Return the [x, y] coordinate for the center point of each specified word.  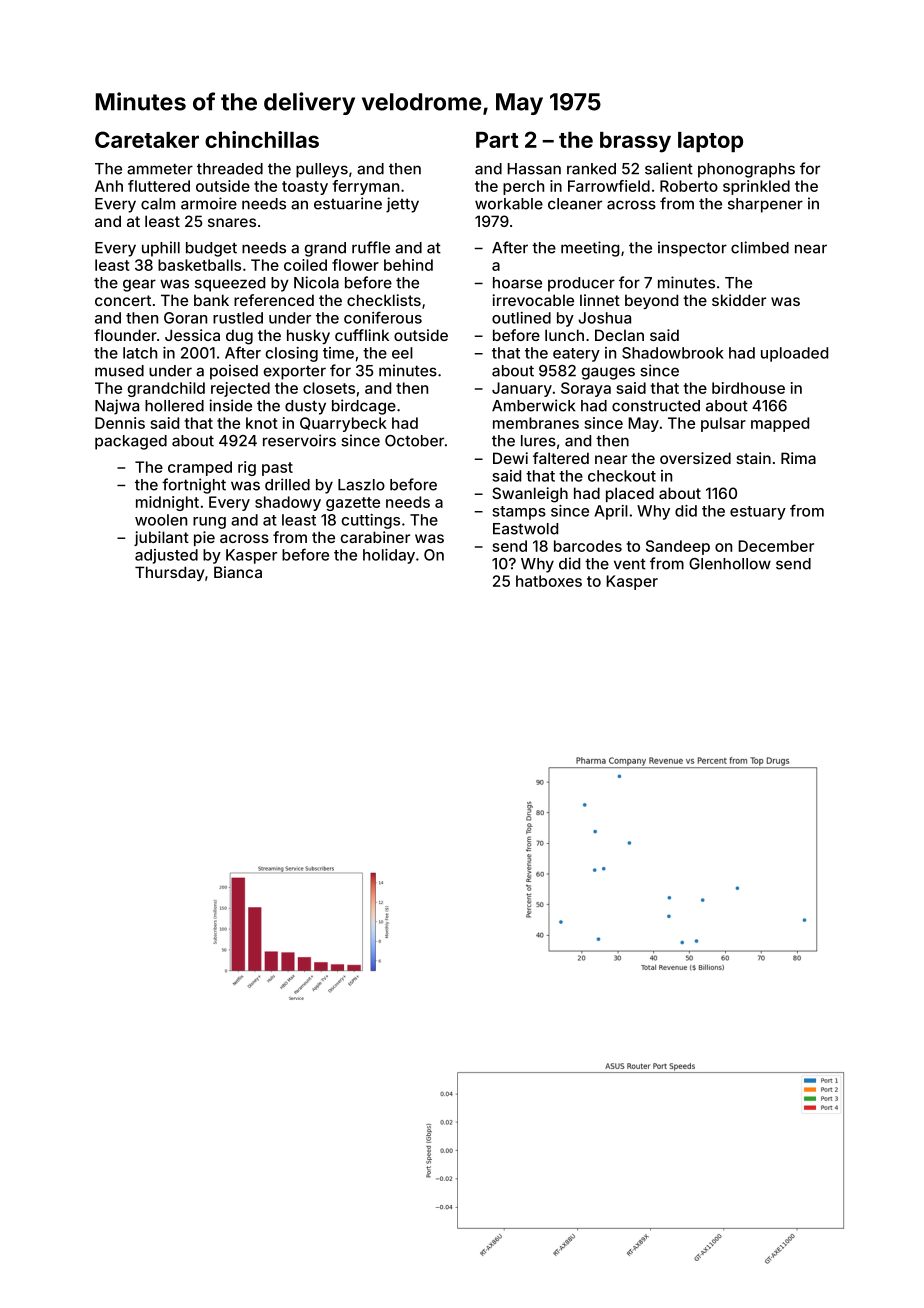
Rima [798, 458]
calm [158, 204]
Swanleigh [530, 495]
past [277, 469]
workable [509, 204]
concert [123, 300]
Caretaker [147, 139]
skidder [739, 300]
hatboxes [549, 581]
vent [630, 564]
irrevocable [533, 300]
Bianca [238, 572]
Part [497, 140]
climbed [760, 247]
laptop [710, 142]
